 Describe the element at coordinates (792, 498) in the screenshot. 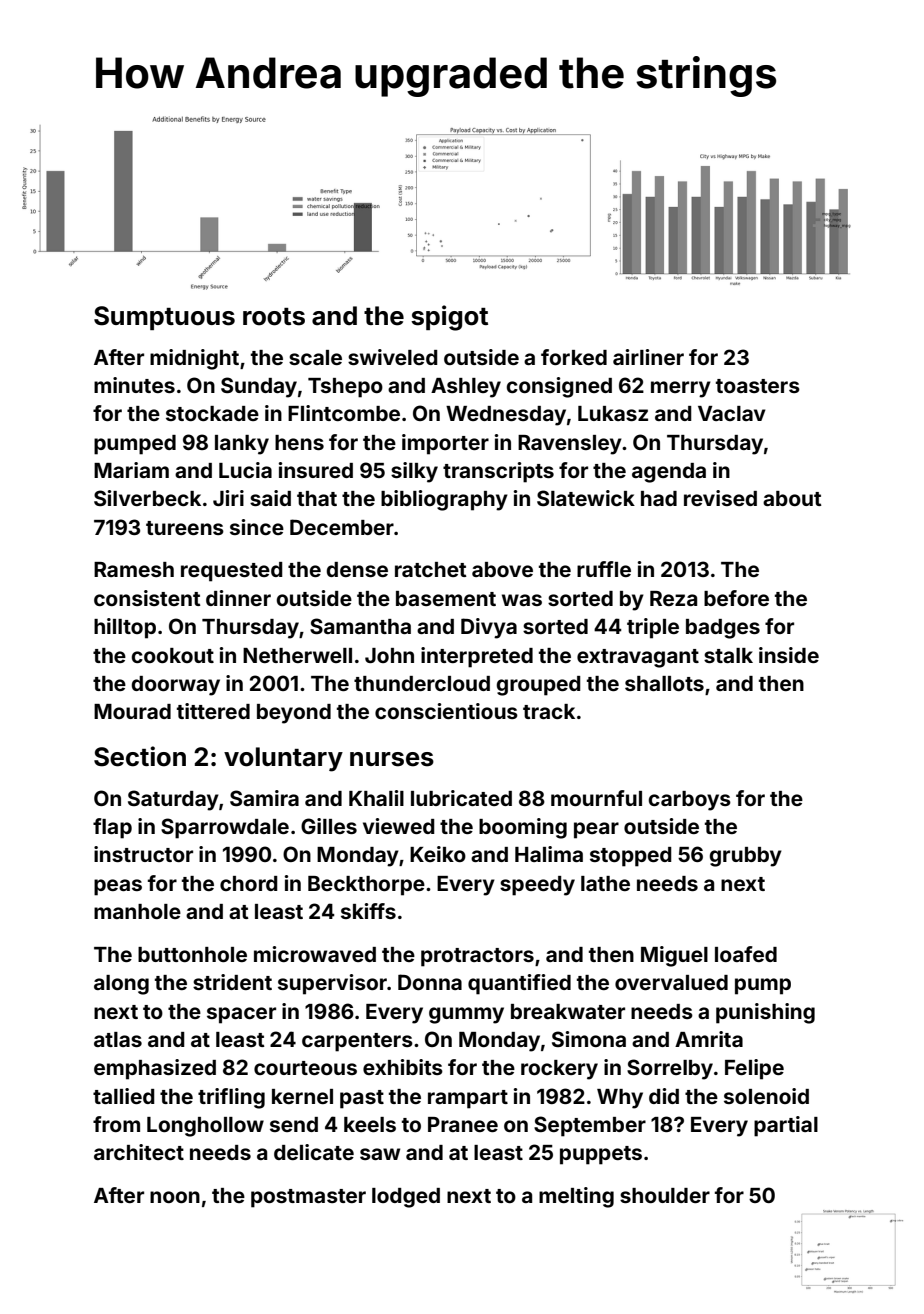

I see `about` at that location.
